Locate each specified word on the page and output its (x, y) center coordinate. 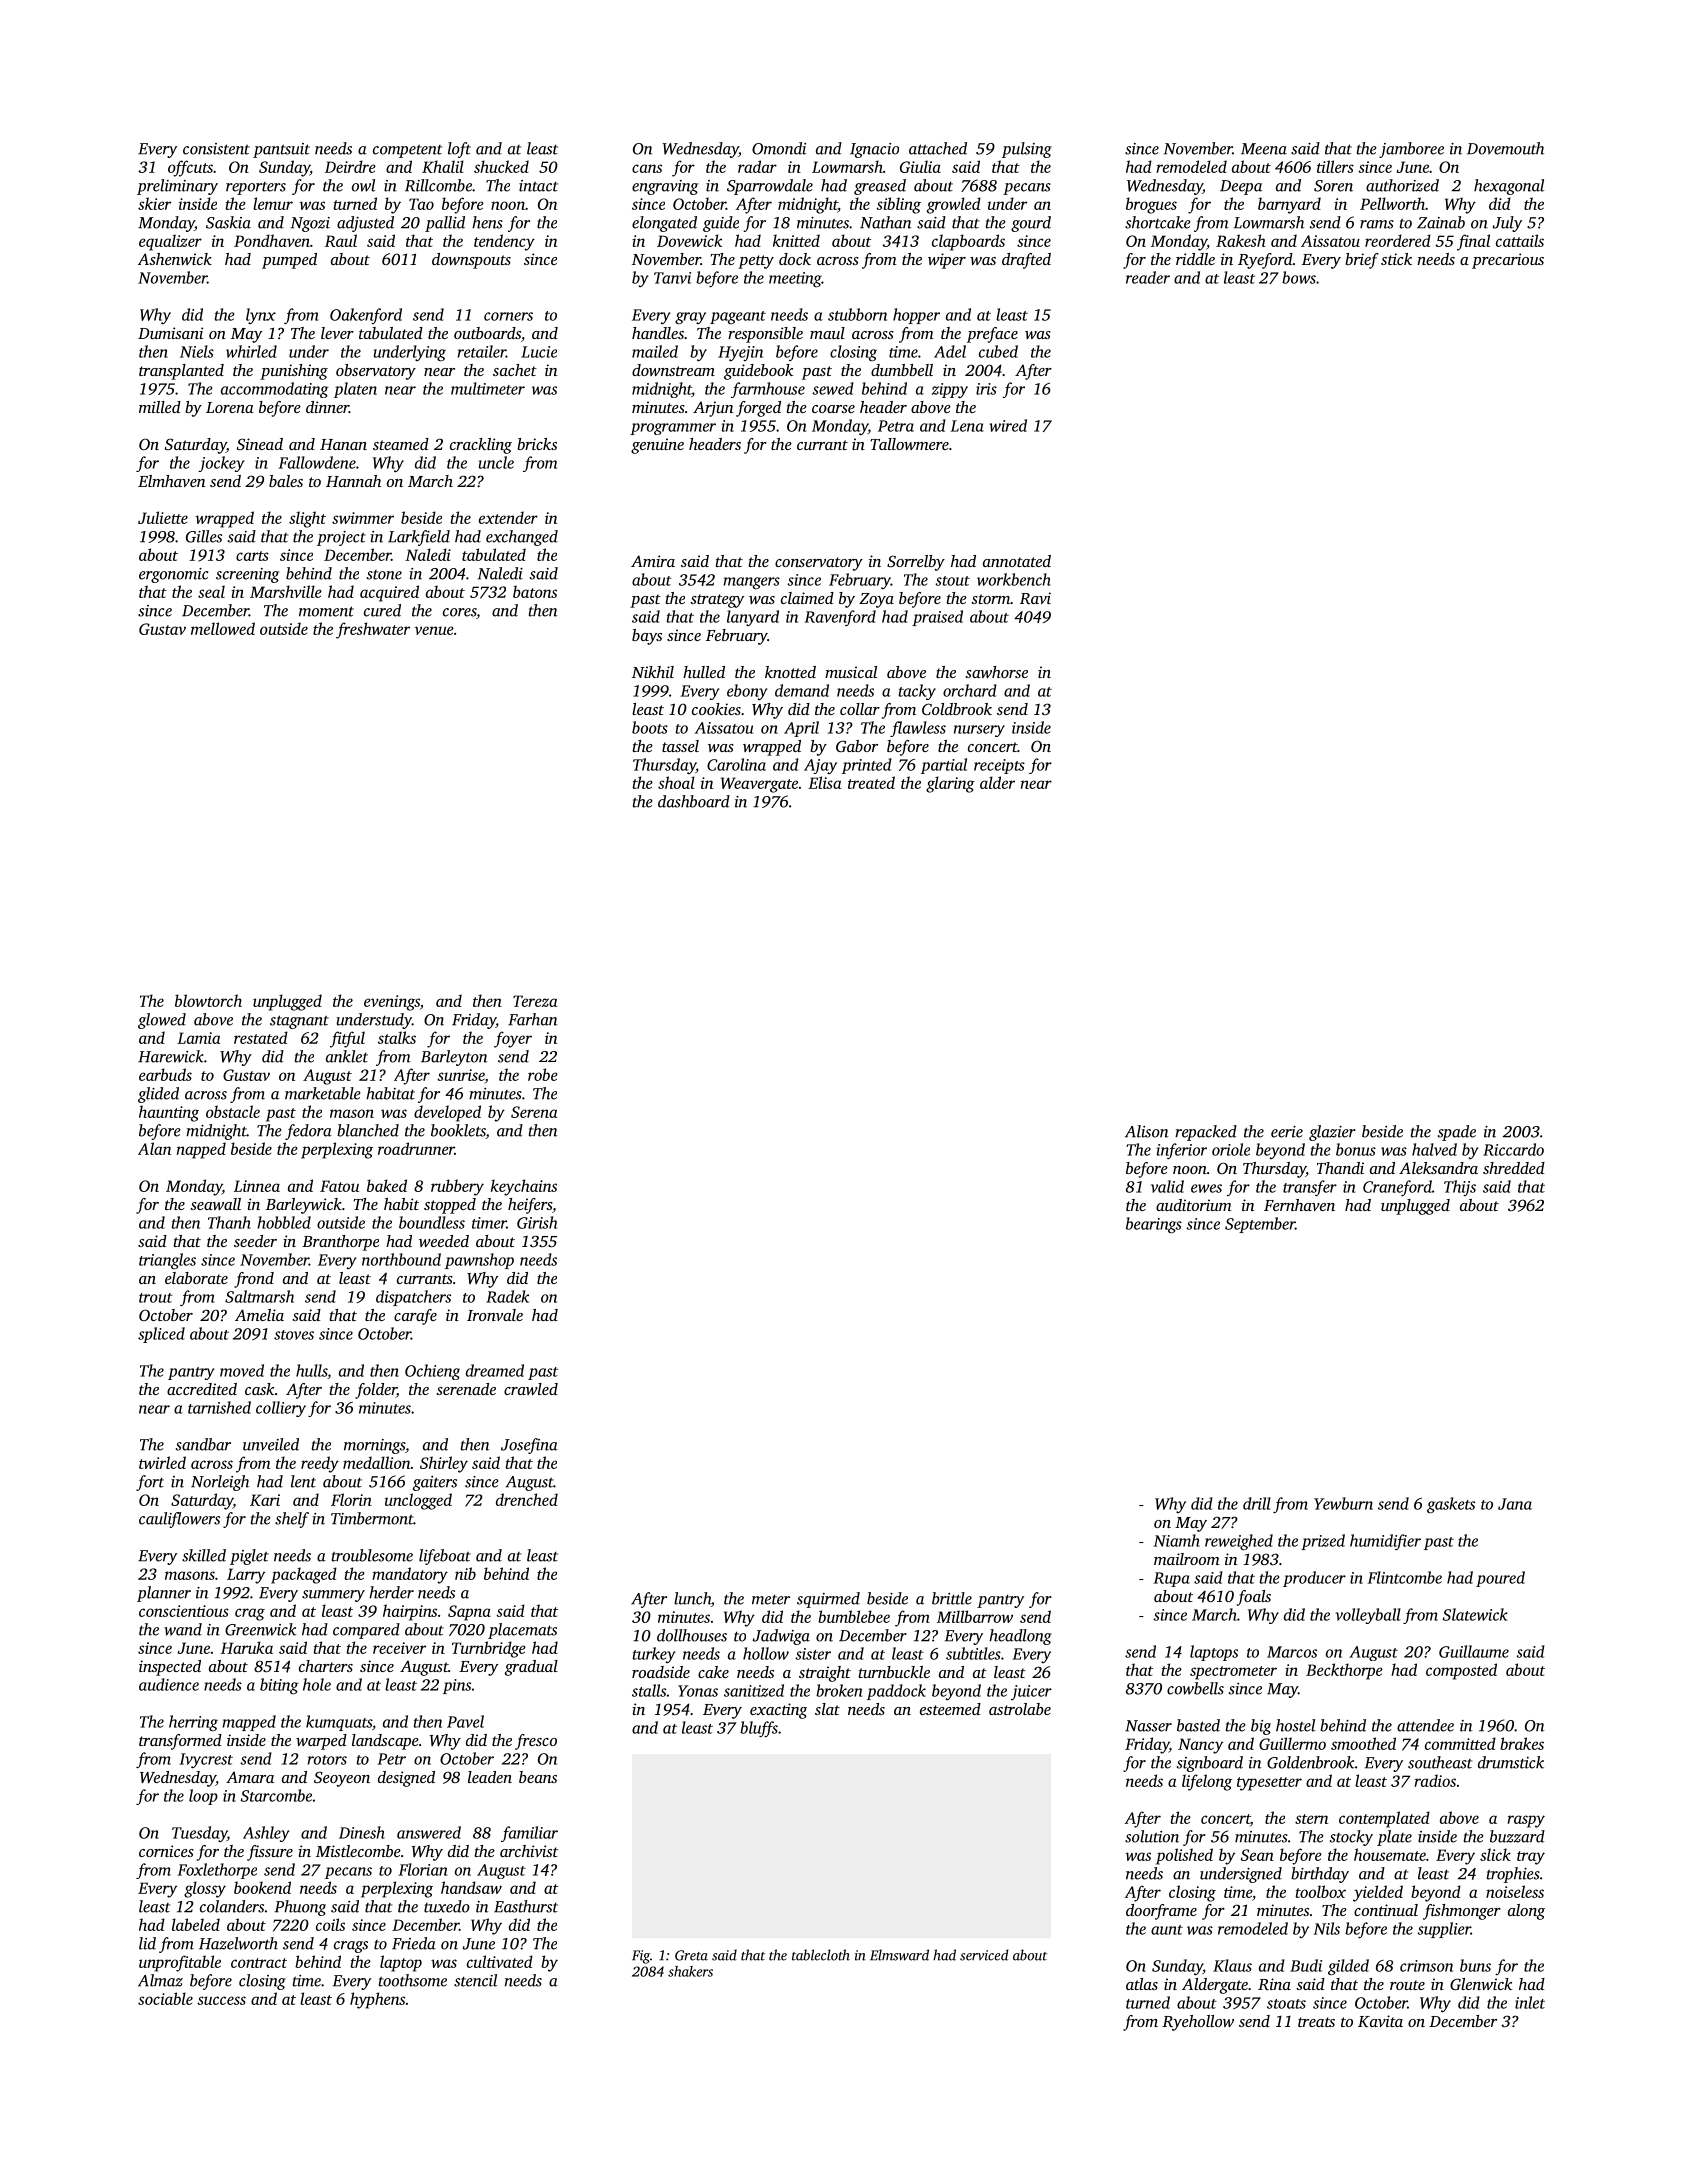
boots (650, 727)
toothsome (413, 1980)
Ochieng (432, 1372)
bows (1299, 277)
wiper (947, 261)
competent (407, 151)
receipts (999, 766)
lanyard (753, 618)
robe (543, 1074)
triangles (167, 1261)
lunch (692, 1598)
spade (1457, 1133)
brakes (1522, 1743)
